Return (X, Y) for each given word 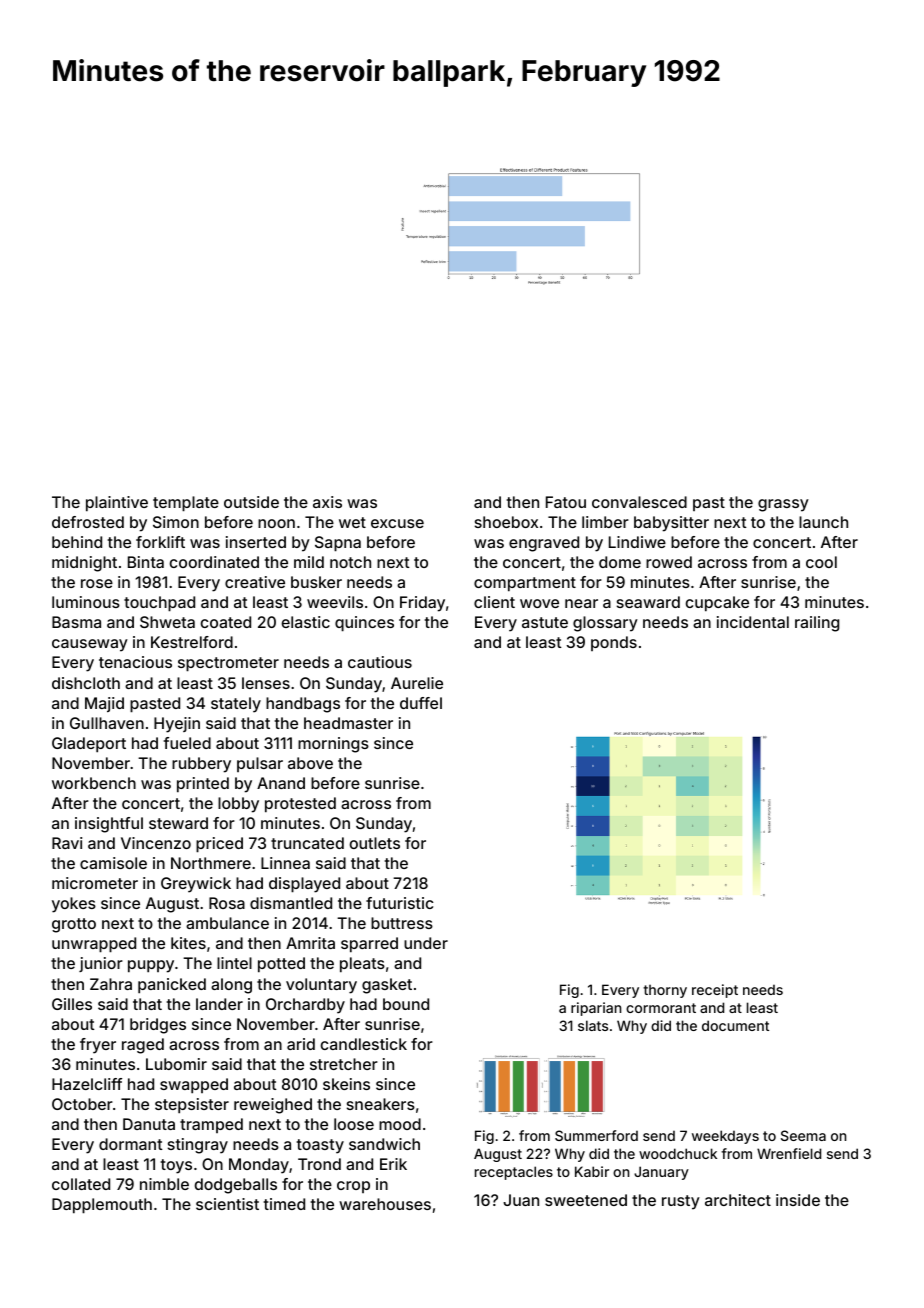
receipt (715, 991)
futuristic (400, 903)
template (186, 504)
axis (327, 502)
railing (817, 624)
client (494, 602)
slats (593, 1025)
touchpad (159, 604)
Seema (803, 1135)
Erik (393, 1164)
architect (738, 1200)
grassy (783, 505)
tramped (211, 1125)
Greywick (196, 885)
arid (301, 1044)
